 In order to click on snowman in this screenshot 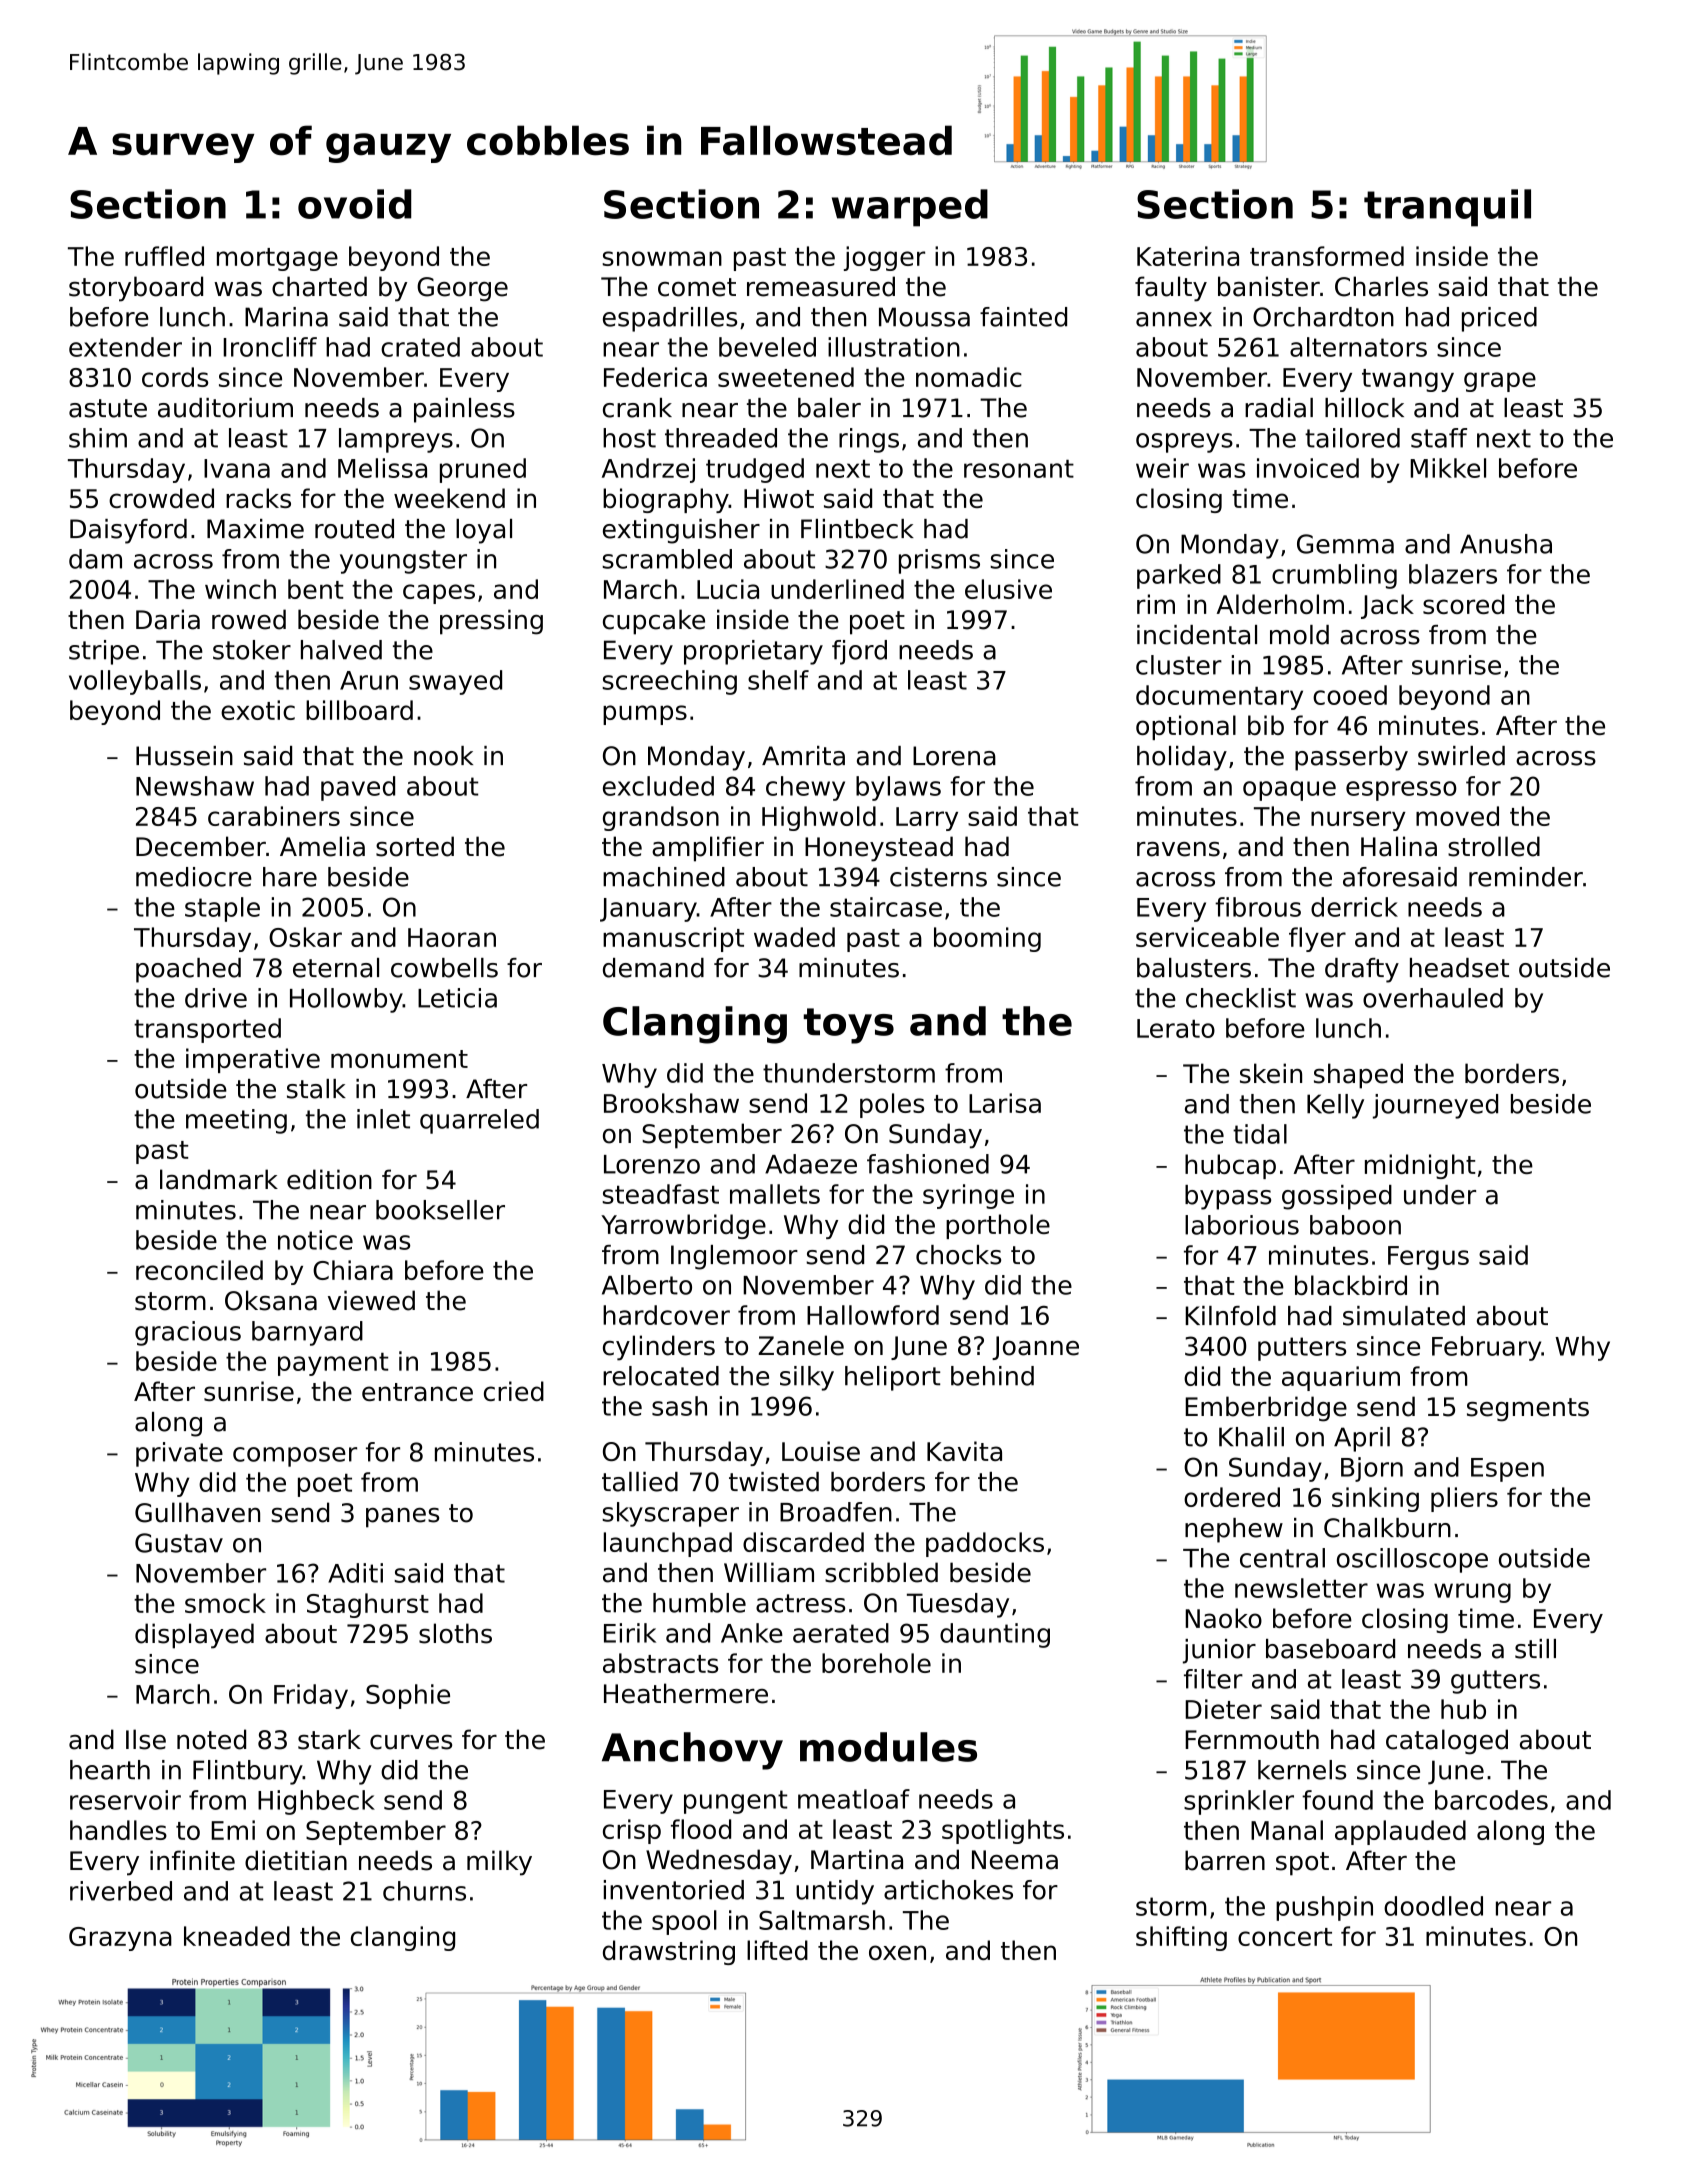, I will do `click(662, 258)`.
